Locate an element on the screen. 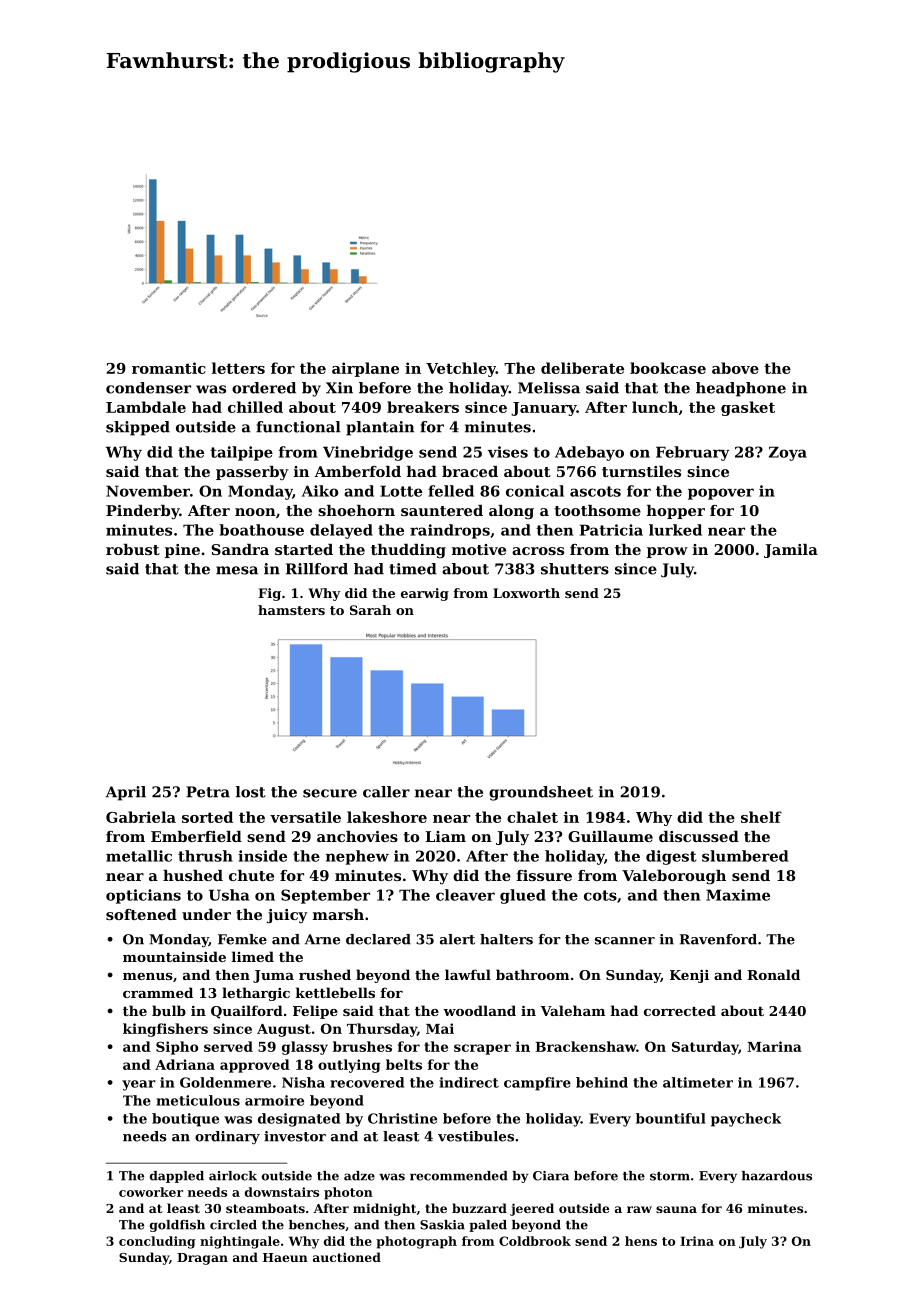  Pinderby is located at coordinates (142, 512).
